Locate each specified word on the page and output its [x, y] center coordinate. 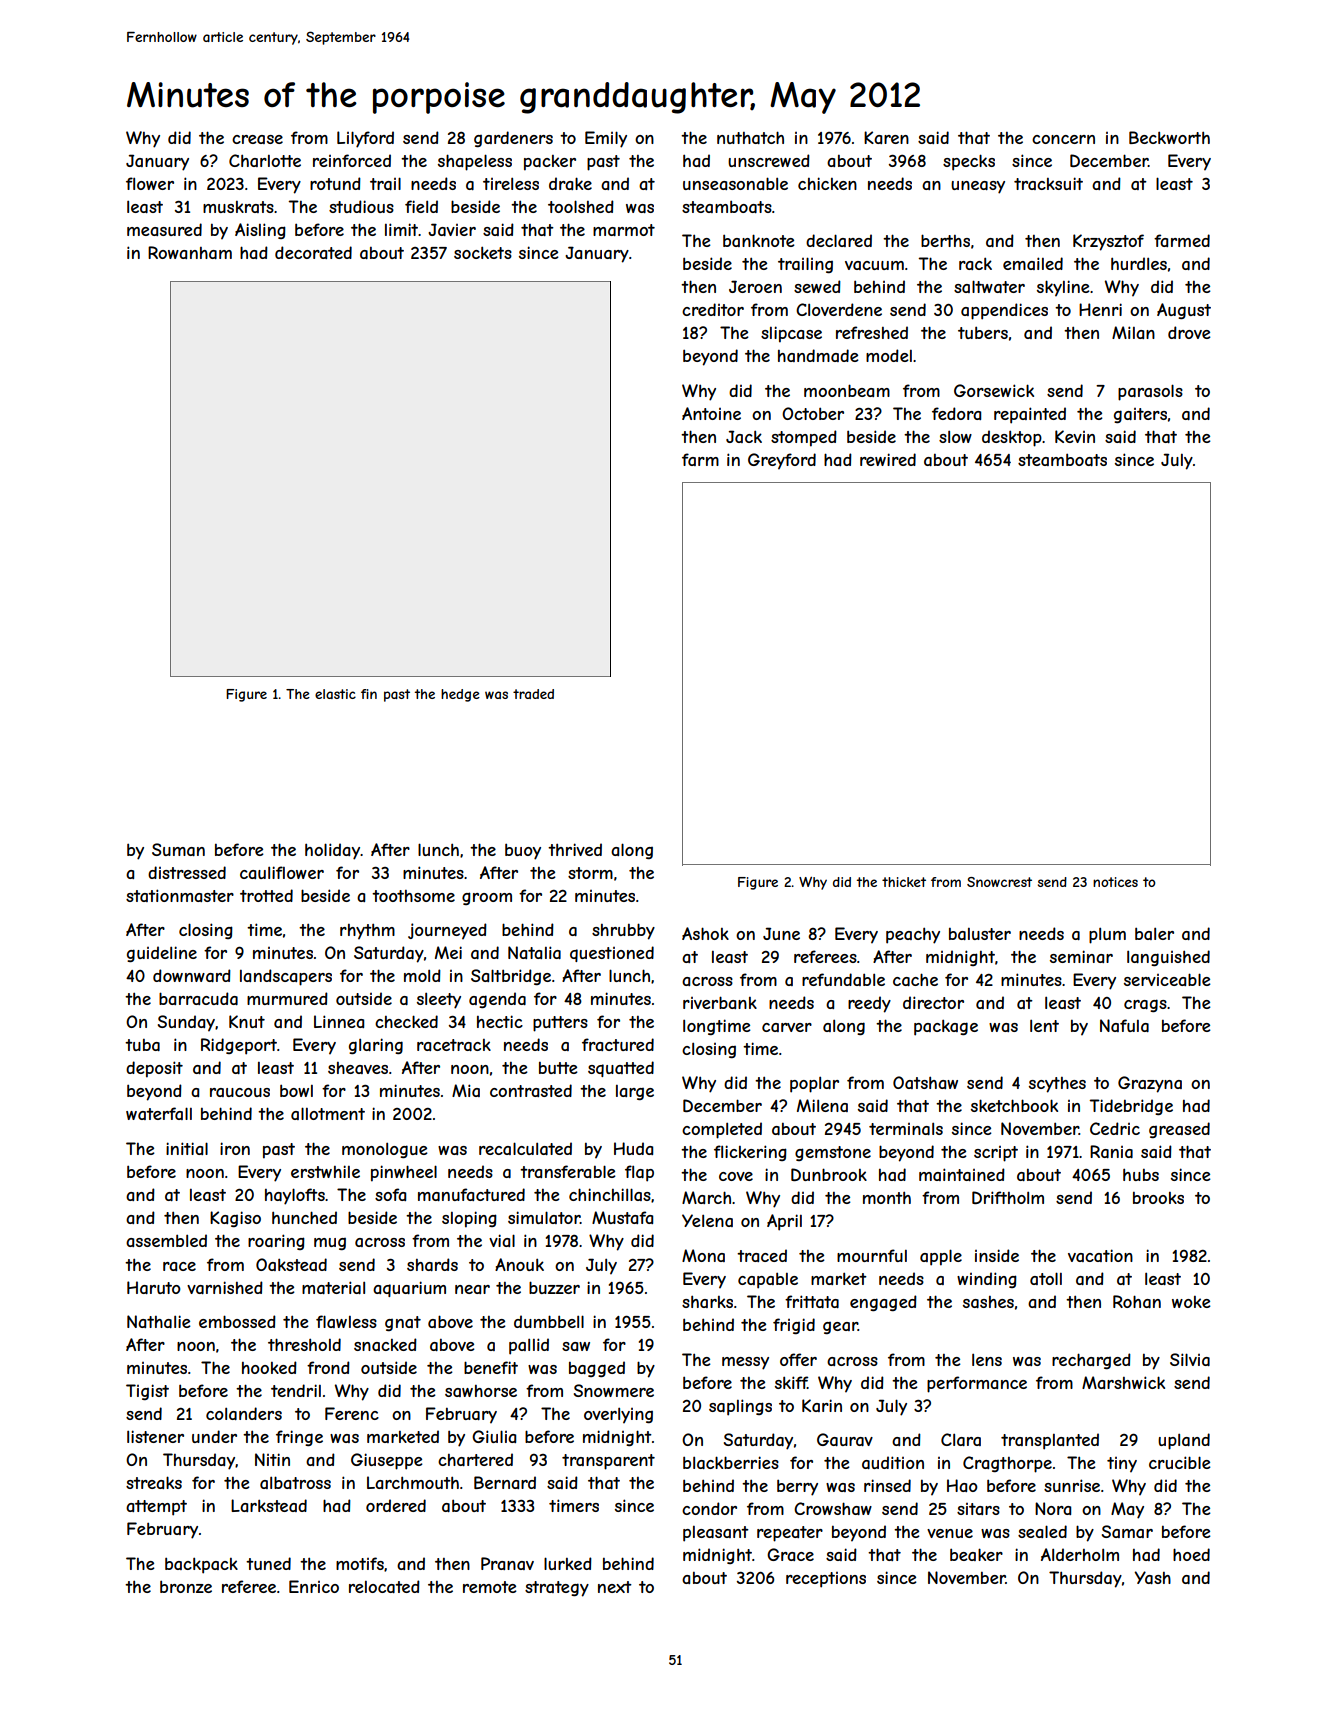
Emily [606, 139]
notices [1115, 882]
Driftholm [1008, 1197]
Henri [1100, 309]
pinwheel [404, 1173]
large [635, 1092]
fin [369, 694]
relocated [384, 1586]
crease [257, 139]
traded [533, 694]
